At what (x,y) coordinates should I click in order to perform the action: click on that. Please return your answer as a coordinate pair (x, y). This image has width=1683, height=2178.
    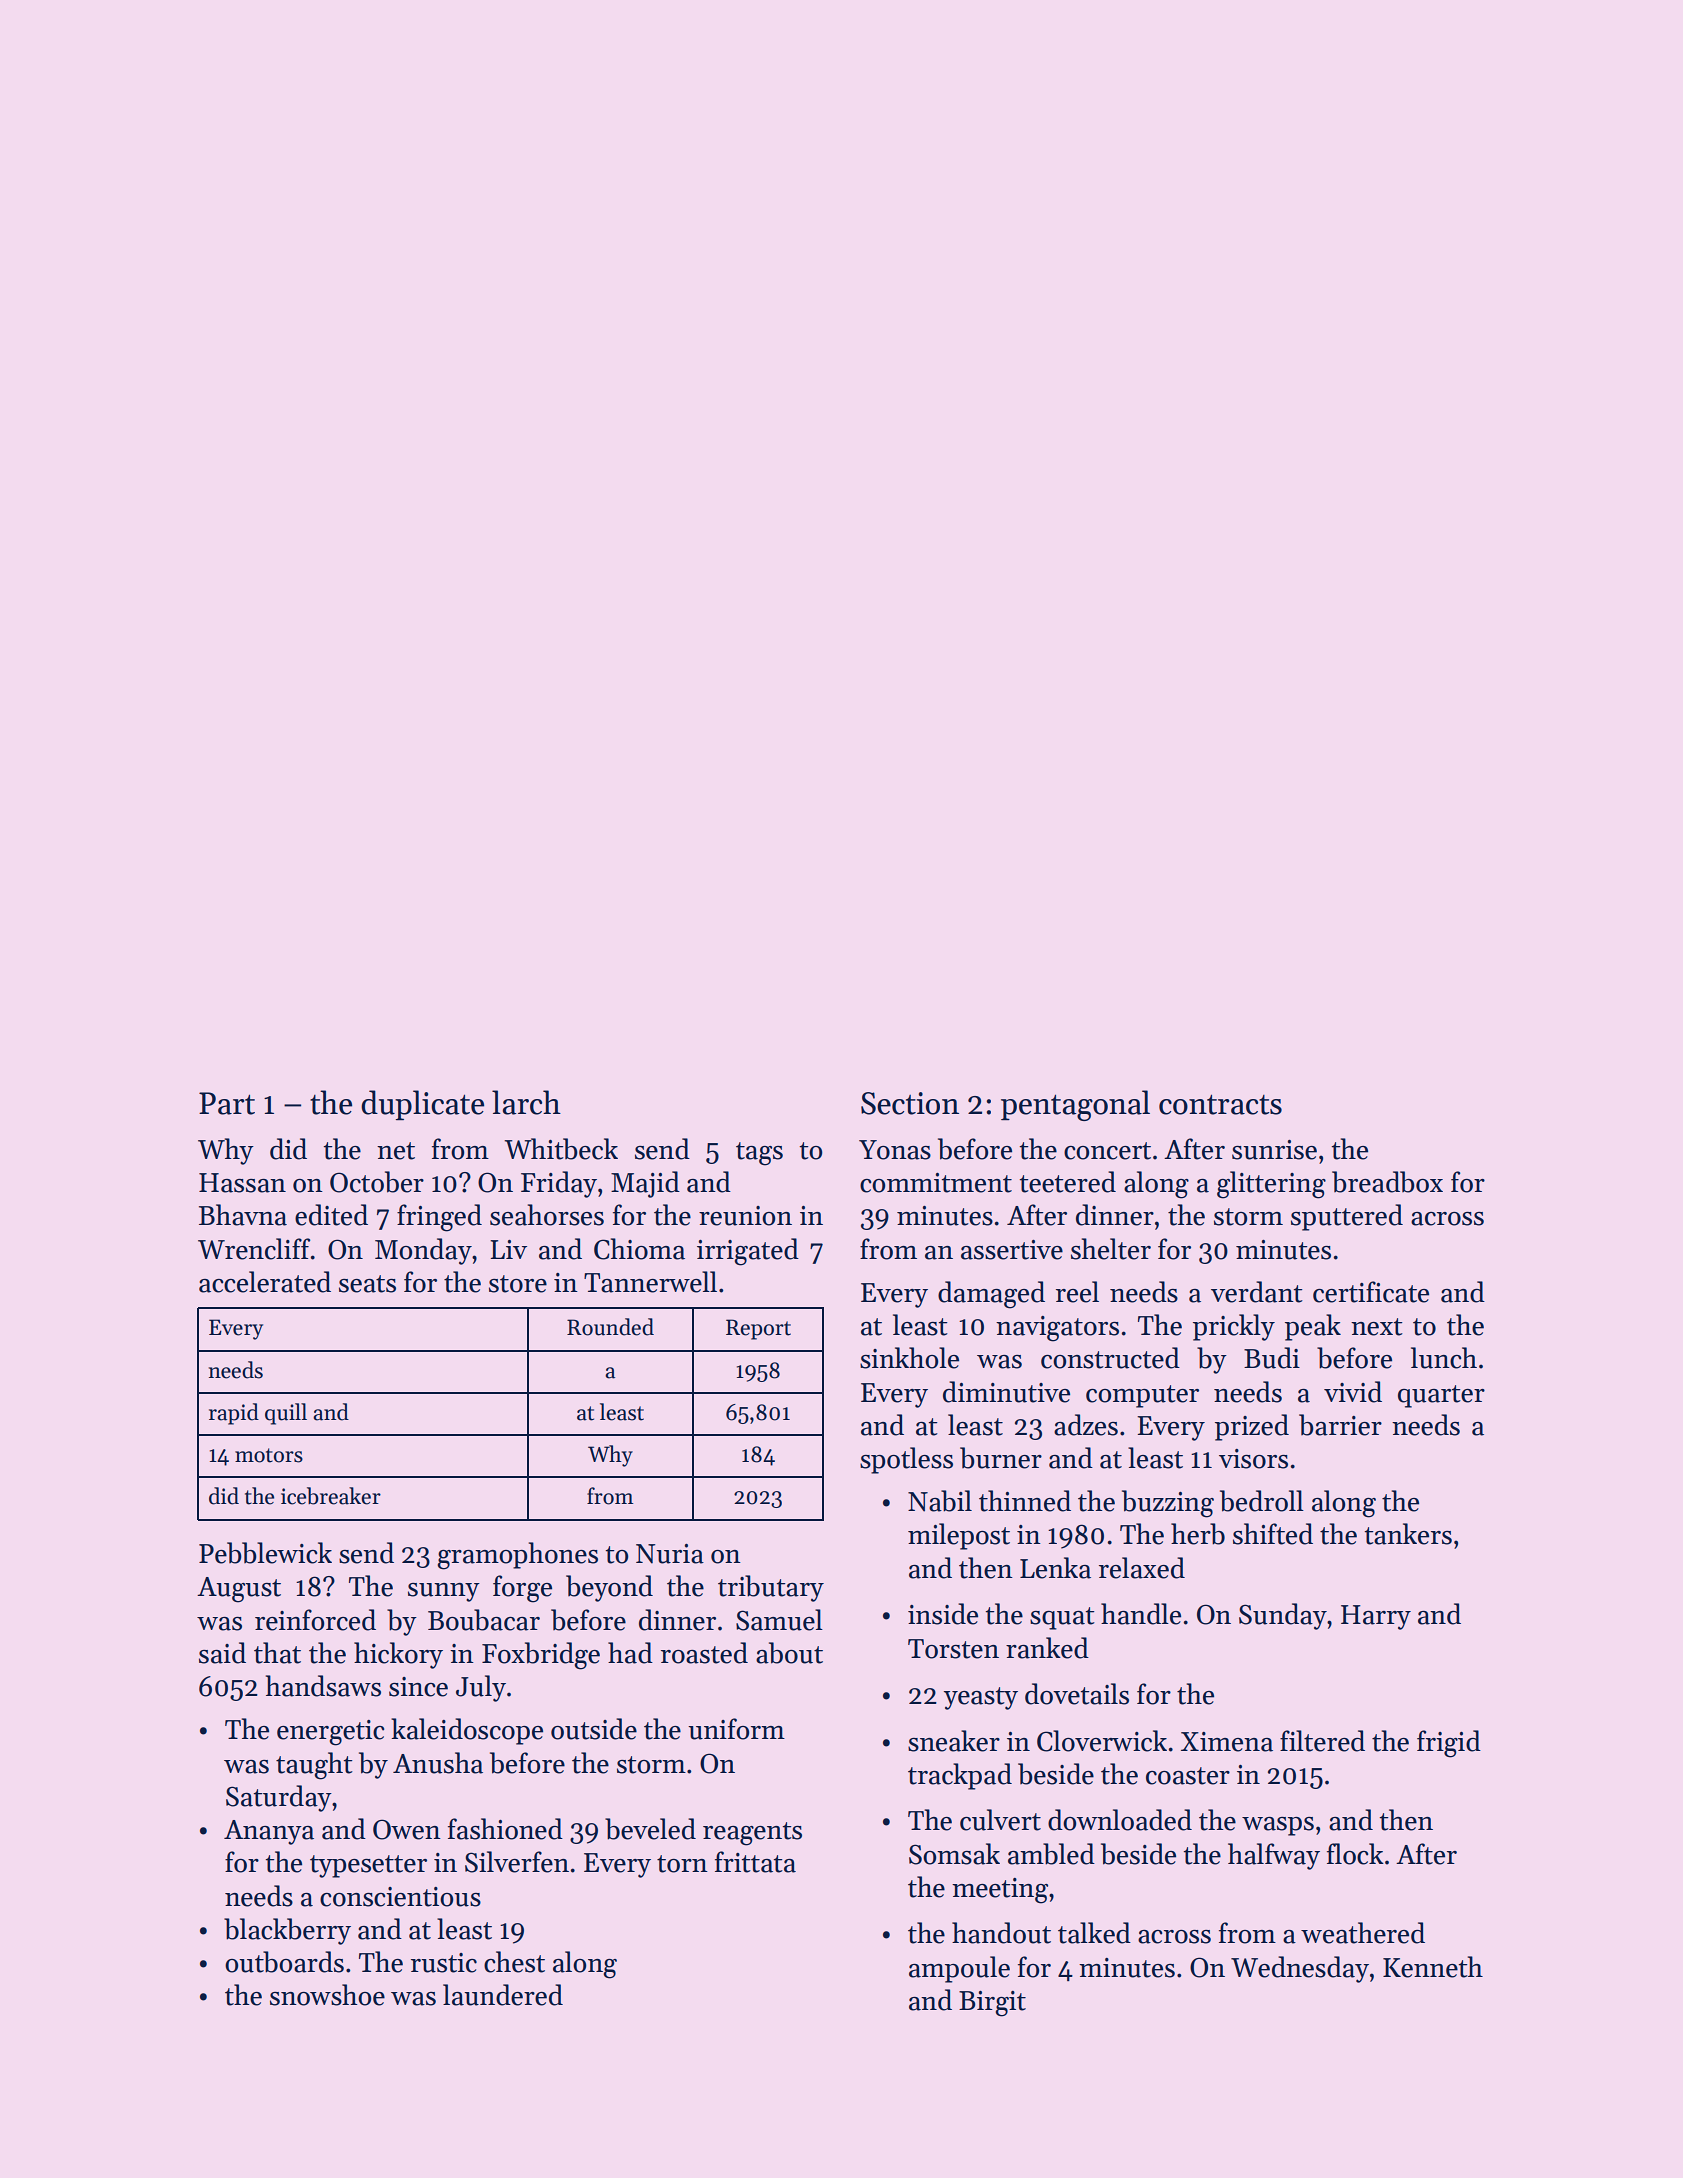
    Looking at the image, I should click on (277, 1653).
